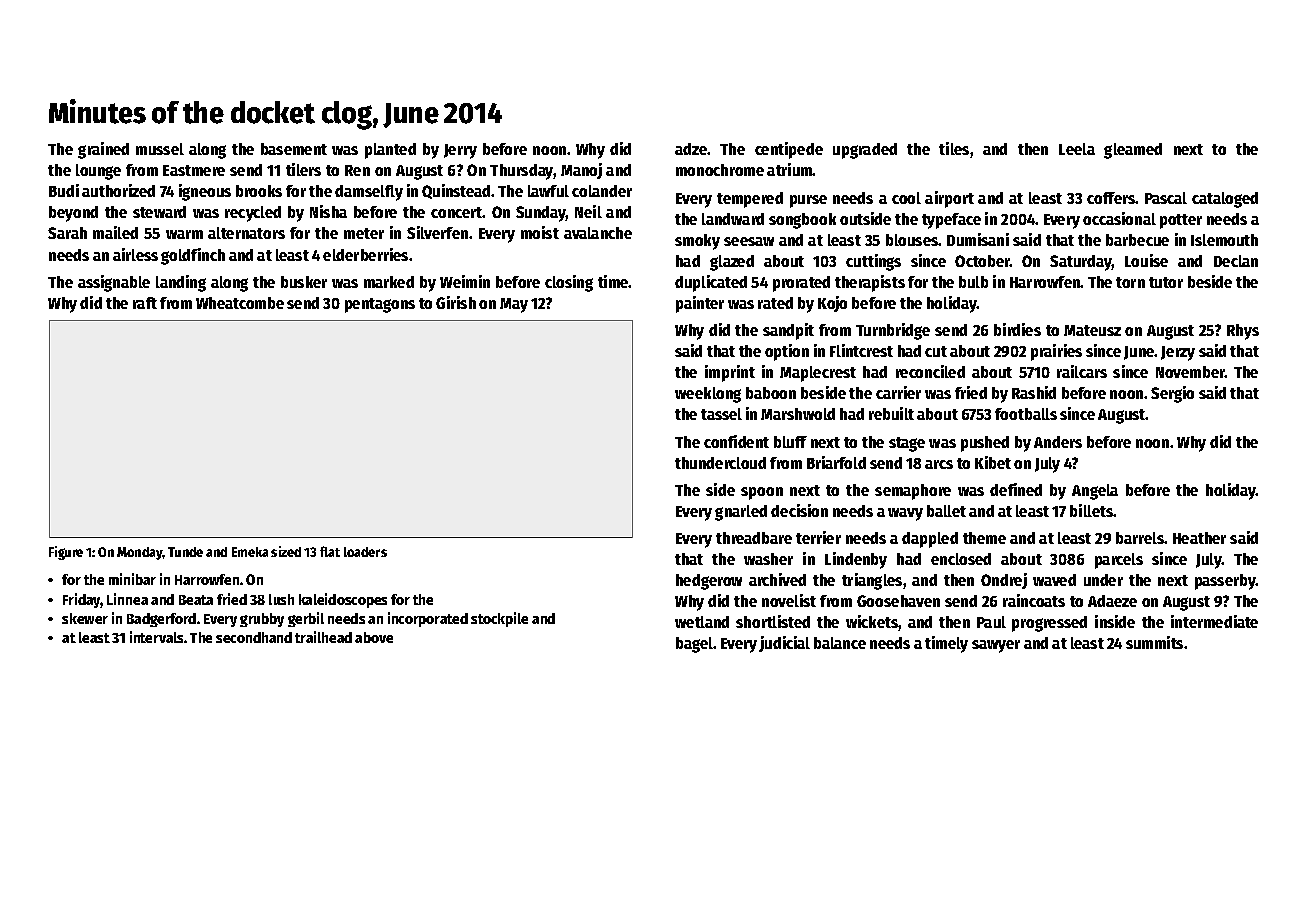 The width and height of the document is (1308, 924). I want to click on centipede, so click(789, 150).
